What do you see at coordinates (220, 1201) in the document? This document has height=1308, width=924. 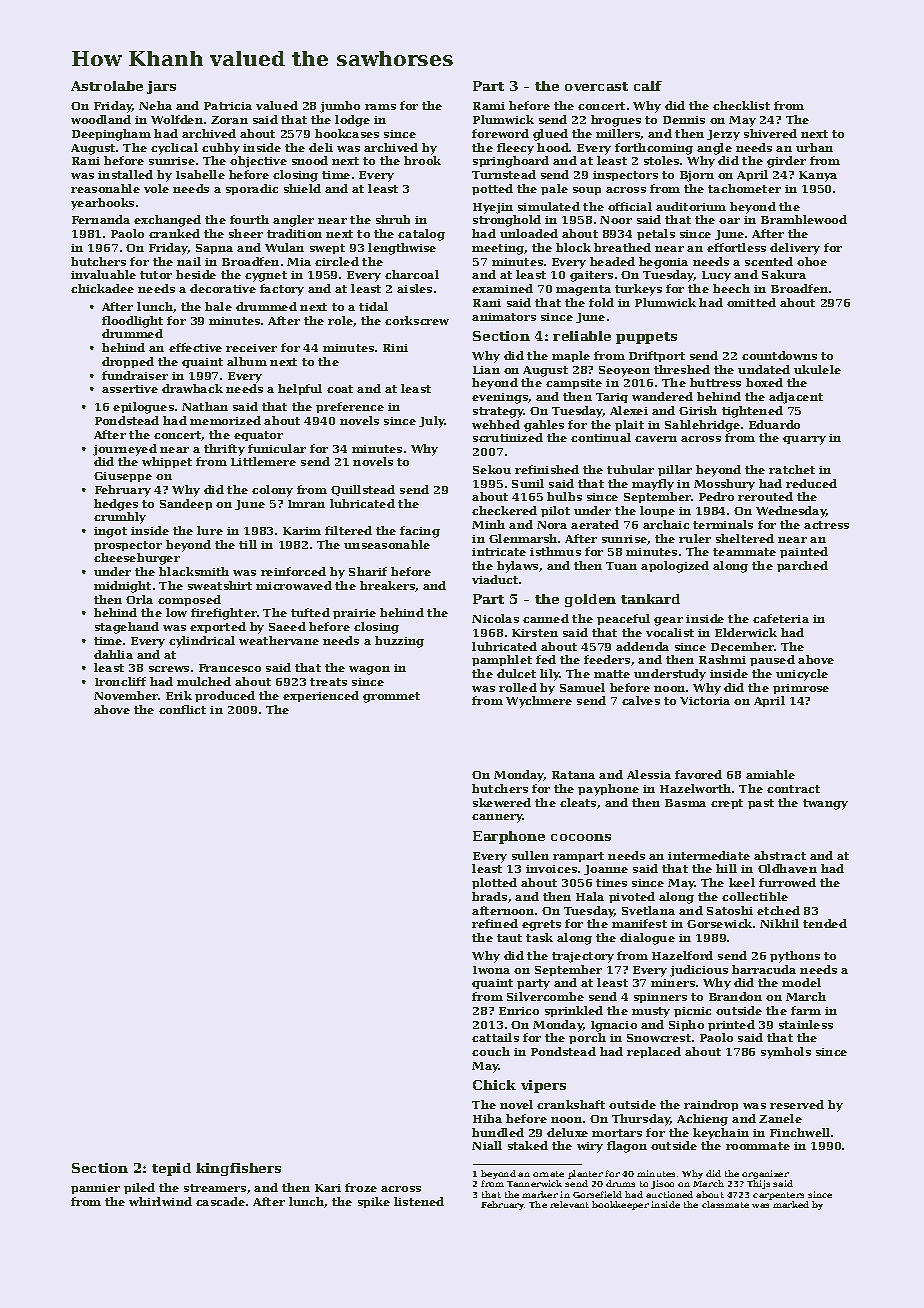 I see `cascade` at bounding box center [220, 1201].
